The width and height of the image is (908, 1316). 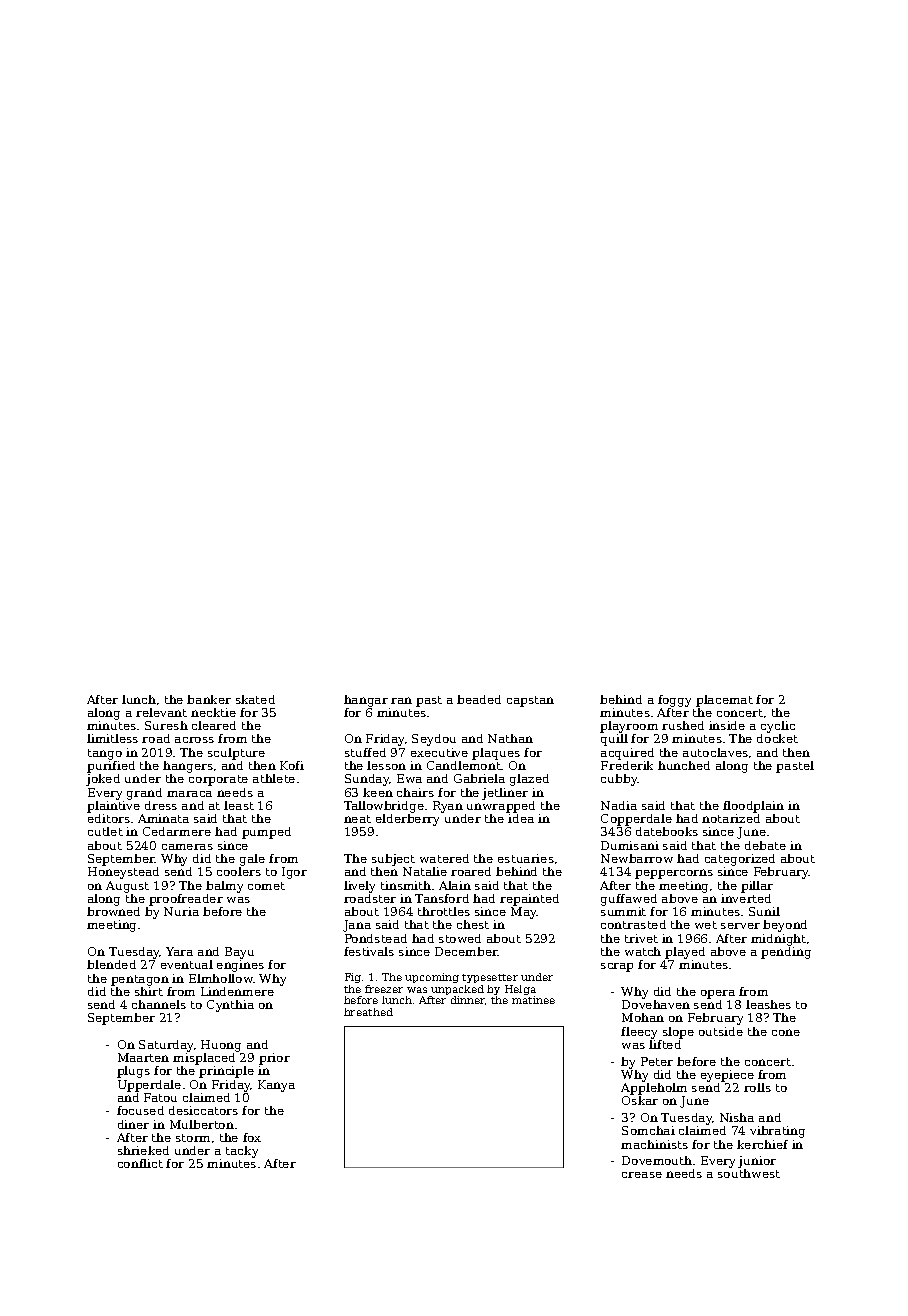 What do you see at coordinates (530, 701) in the image?
I see `capstan` at bounding box center [530, 701].
